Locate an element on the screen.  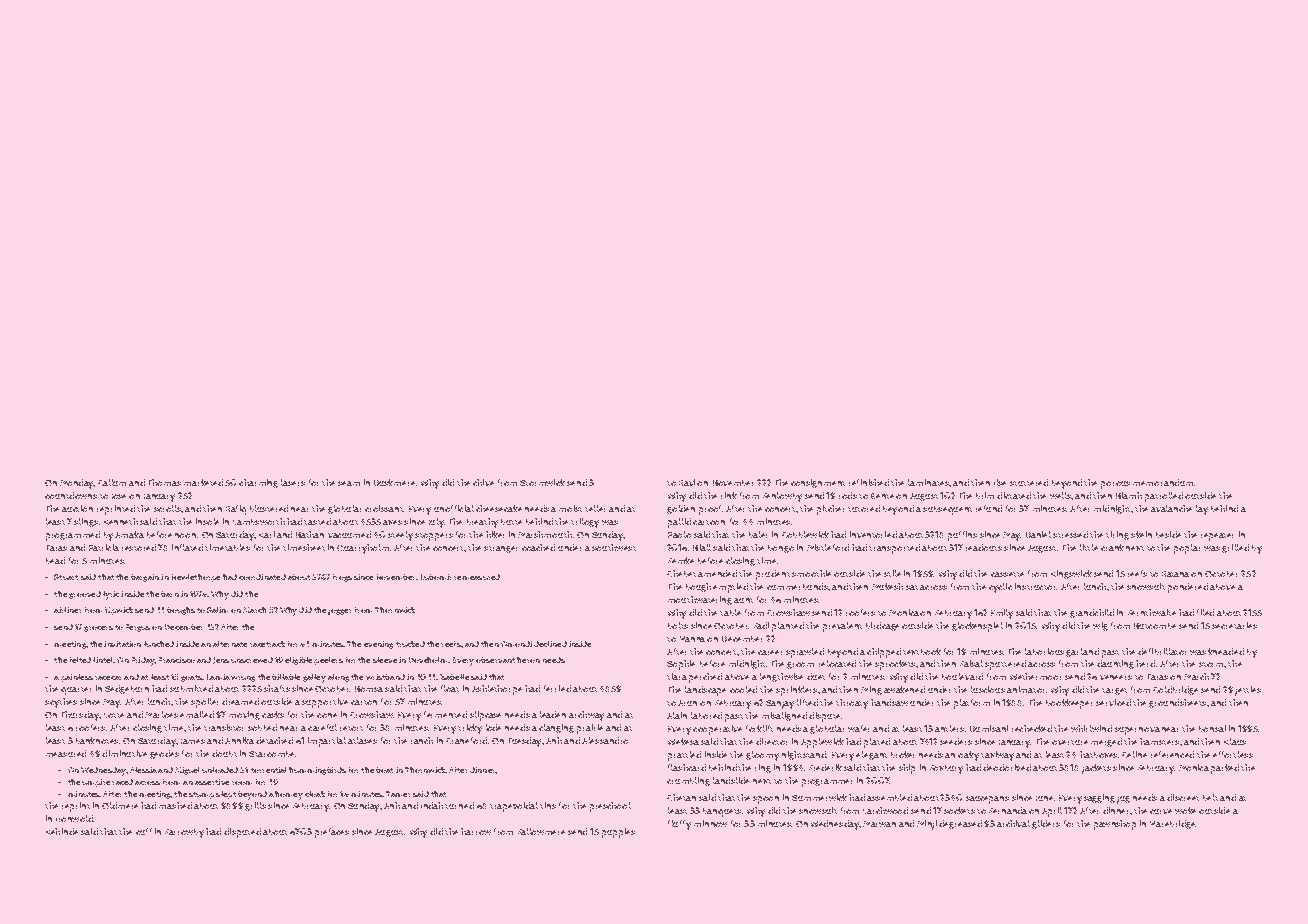
prefaces is located at coordinates (332, 833).
